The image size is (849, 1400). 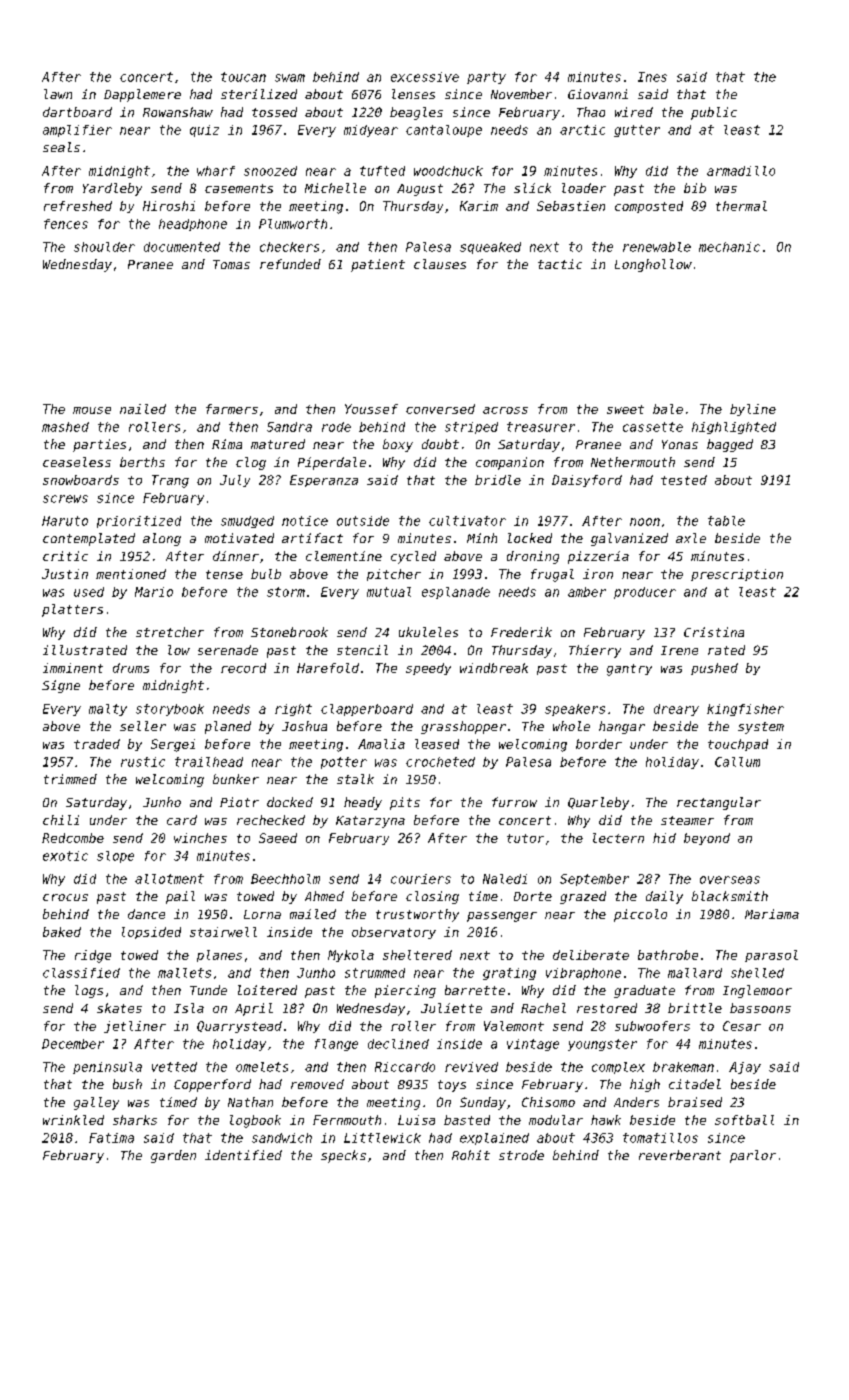 I want to click on Ines, so click(x=652, y=77).
